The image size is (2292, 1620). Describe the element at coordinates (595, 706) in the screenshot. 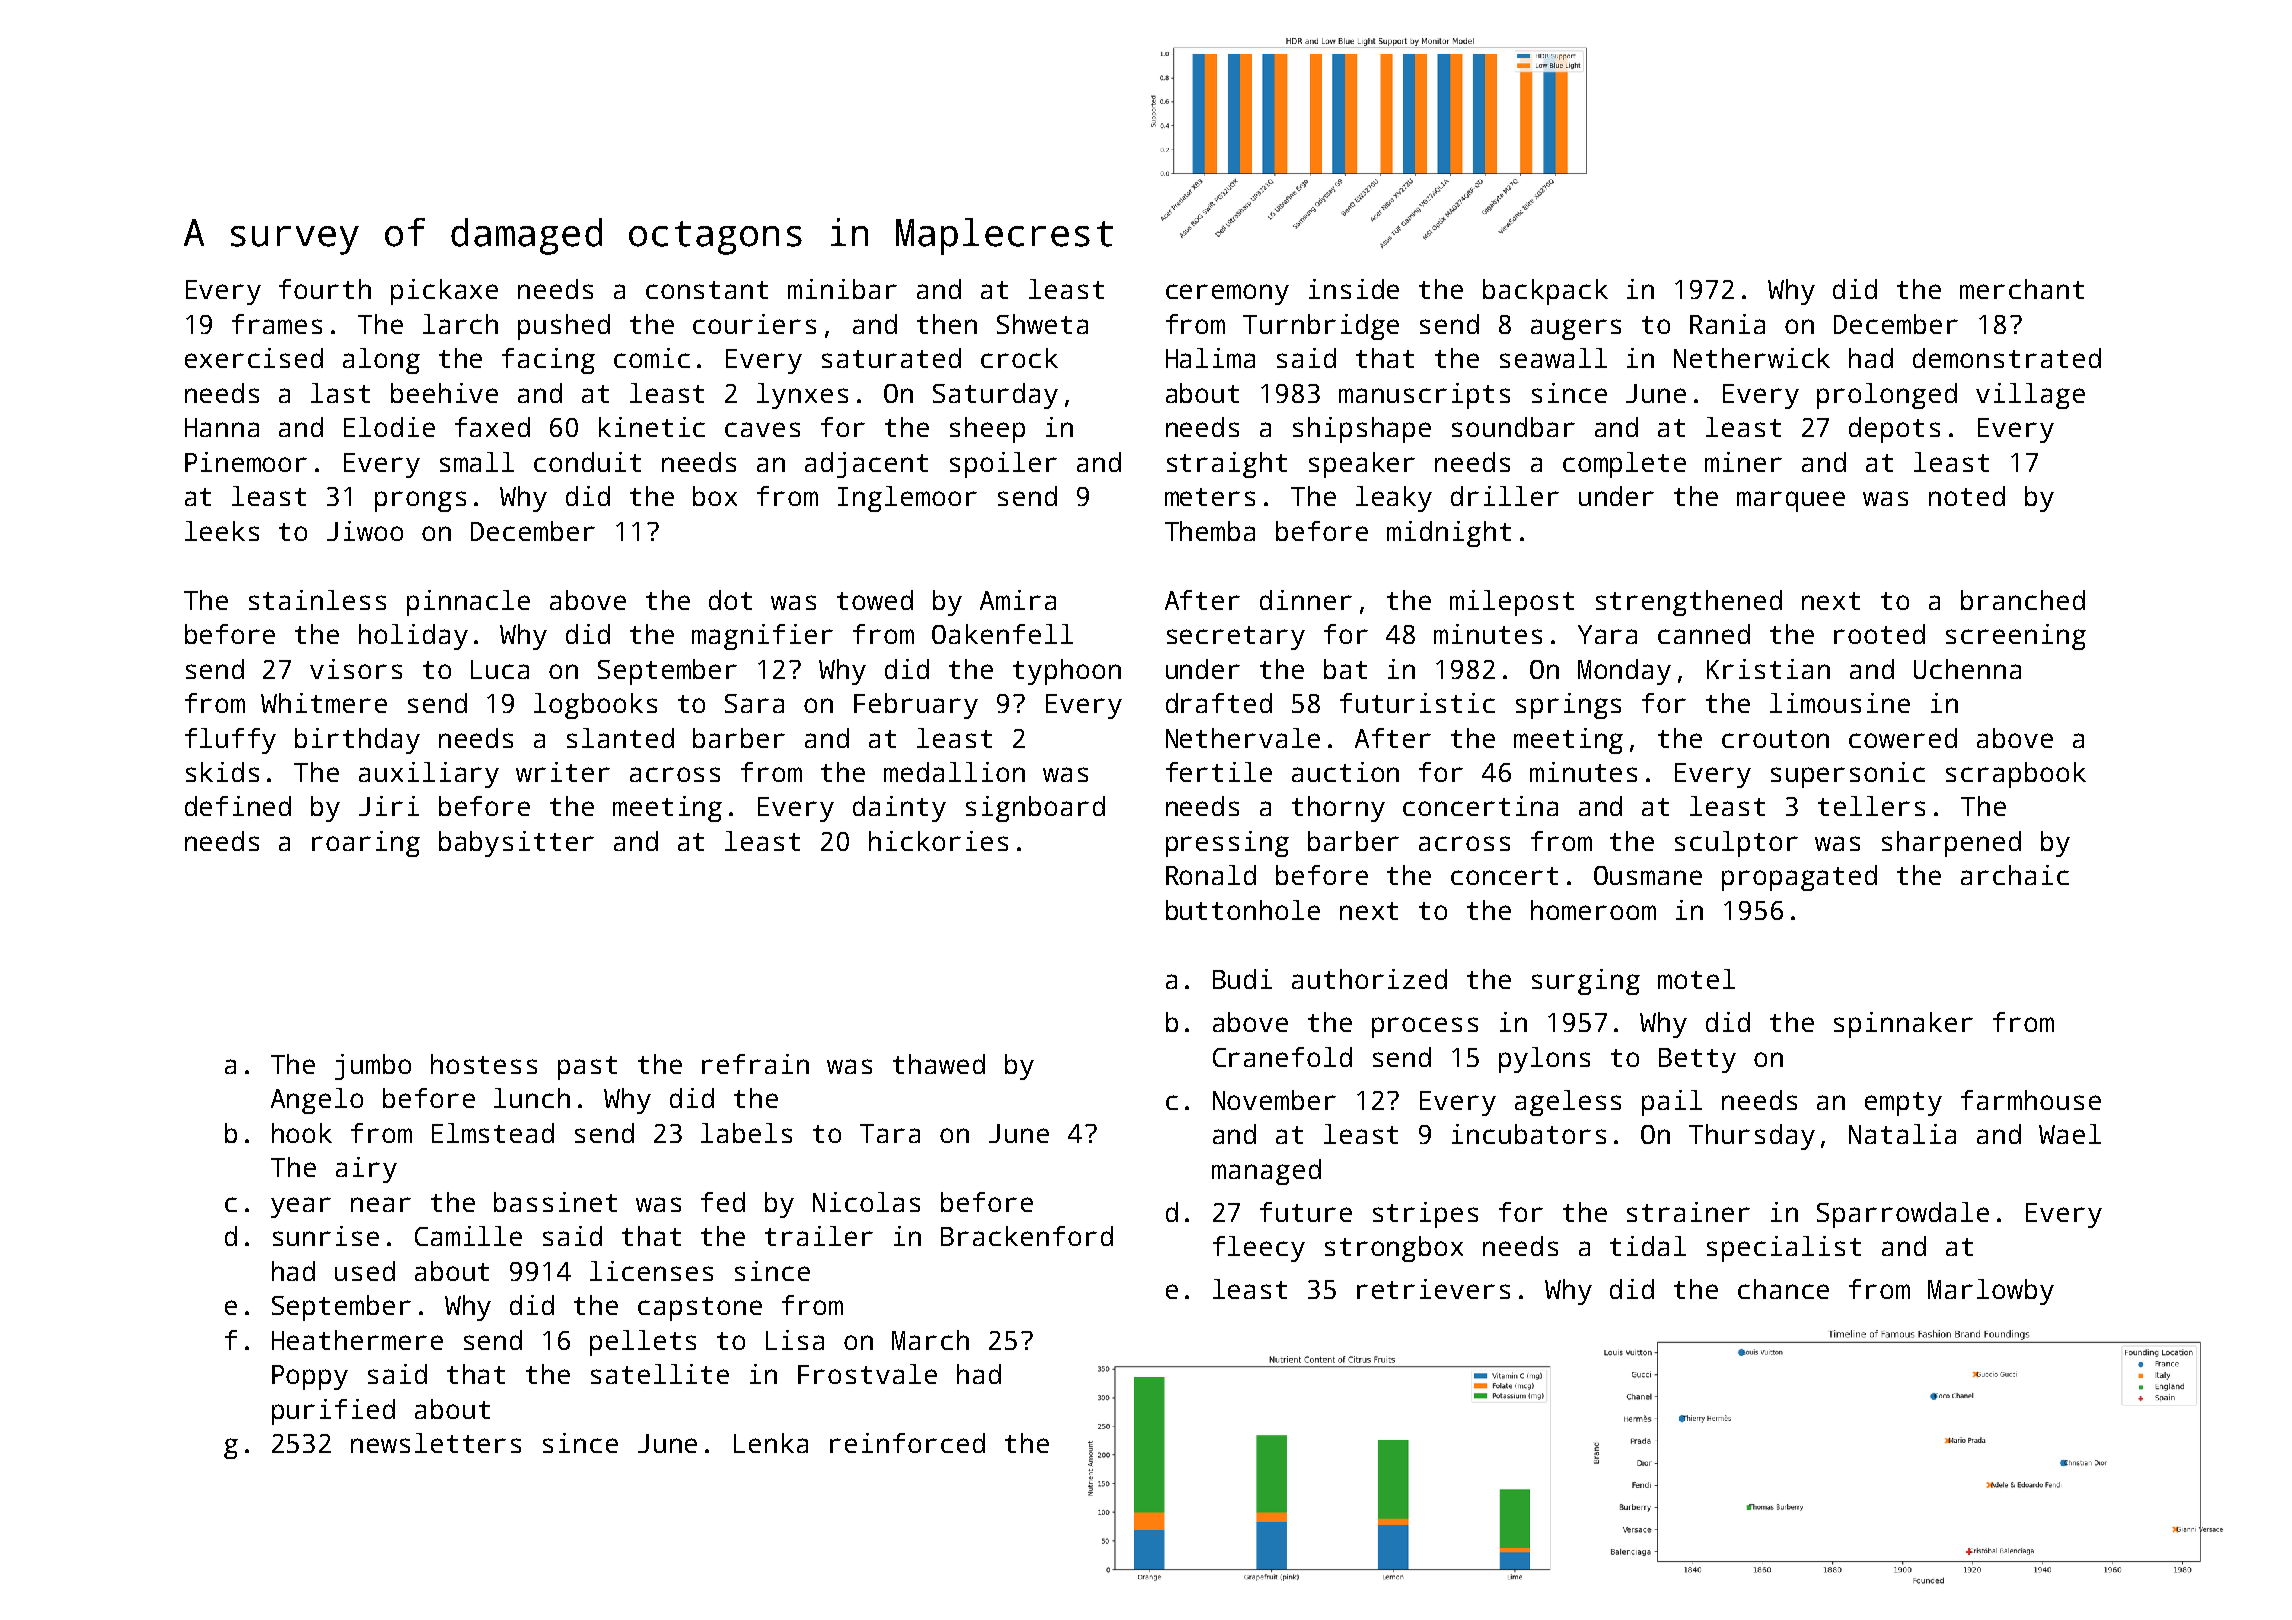

I see `logbooks` at that location.
